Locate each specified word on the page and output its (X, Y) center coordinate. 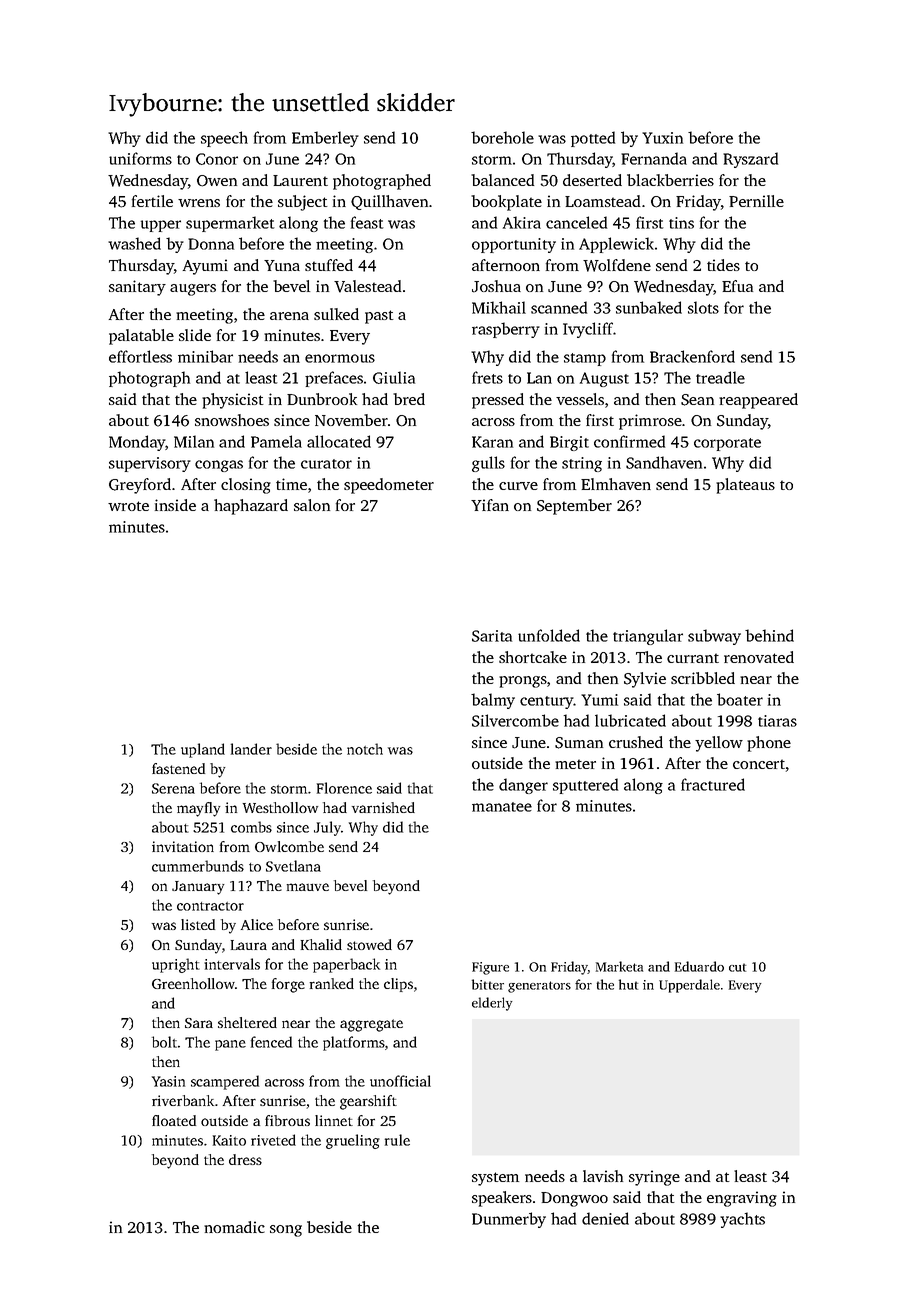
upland (203, 750)
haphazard (251, 507)
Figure (490, 968)
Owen (217, 181)
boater (740, 699)
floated (174, 1120)
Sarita (492, 636)
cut (737, 967)
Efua (737, 286)
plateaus (745, 486)
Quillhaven (389, 202)
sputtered (585, 786)
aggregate (371, 1025)
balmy (493, 701)
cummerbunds (198, 866)
